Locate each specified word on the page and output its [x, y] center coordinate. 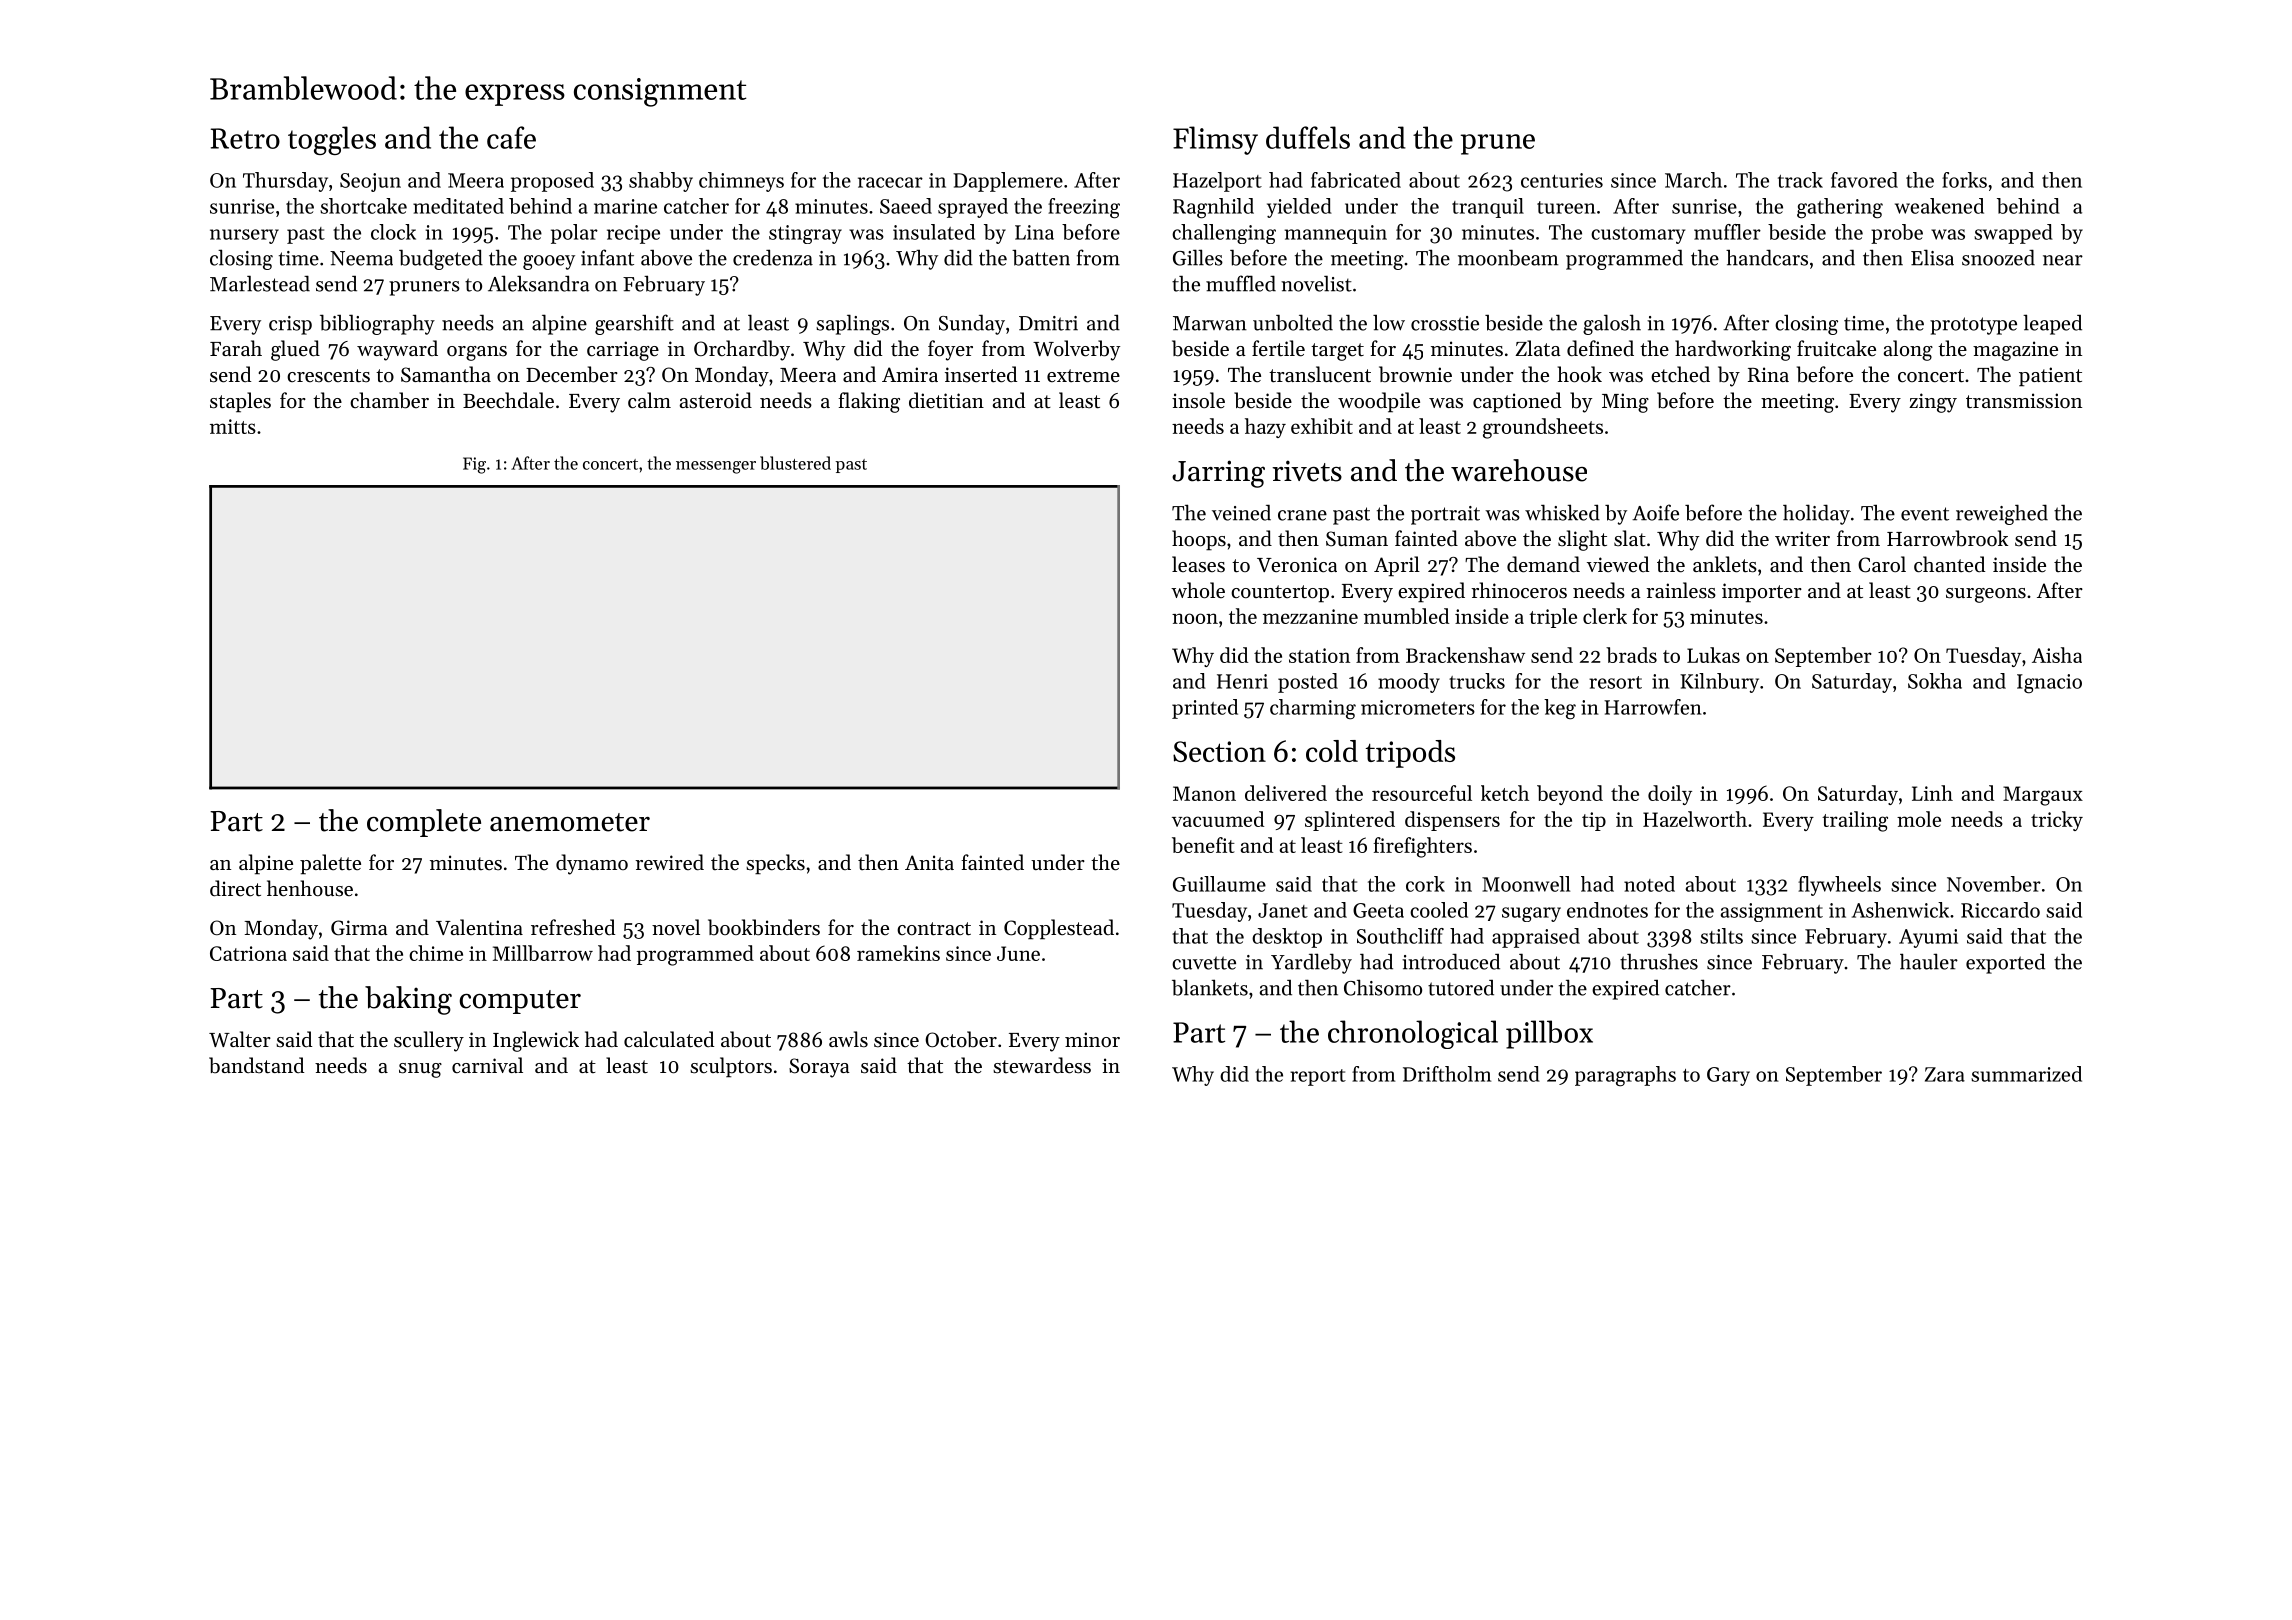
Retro [245, 138]
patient [2050, 377]
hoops [1199, 540]
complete [424, 823]
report [1318, 1077]
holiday [1816, 514]
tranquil [1488, 208]
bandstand [256, 1065]
